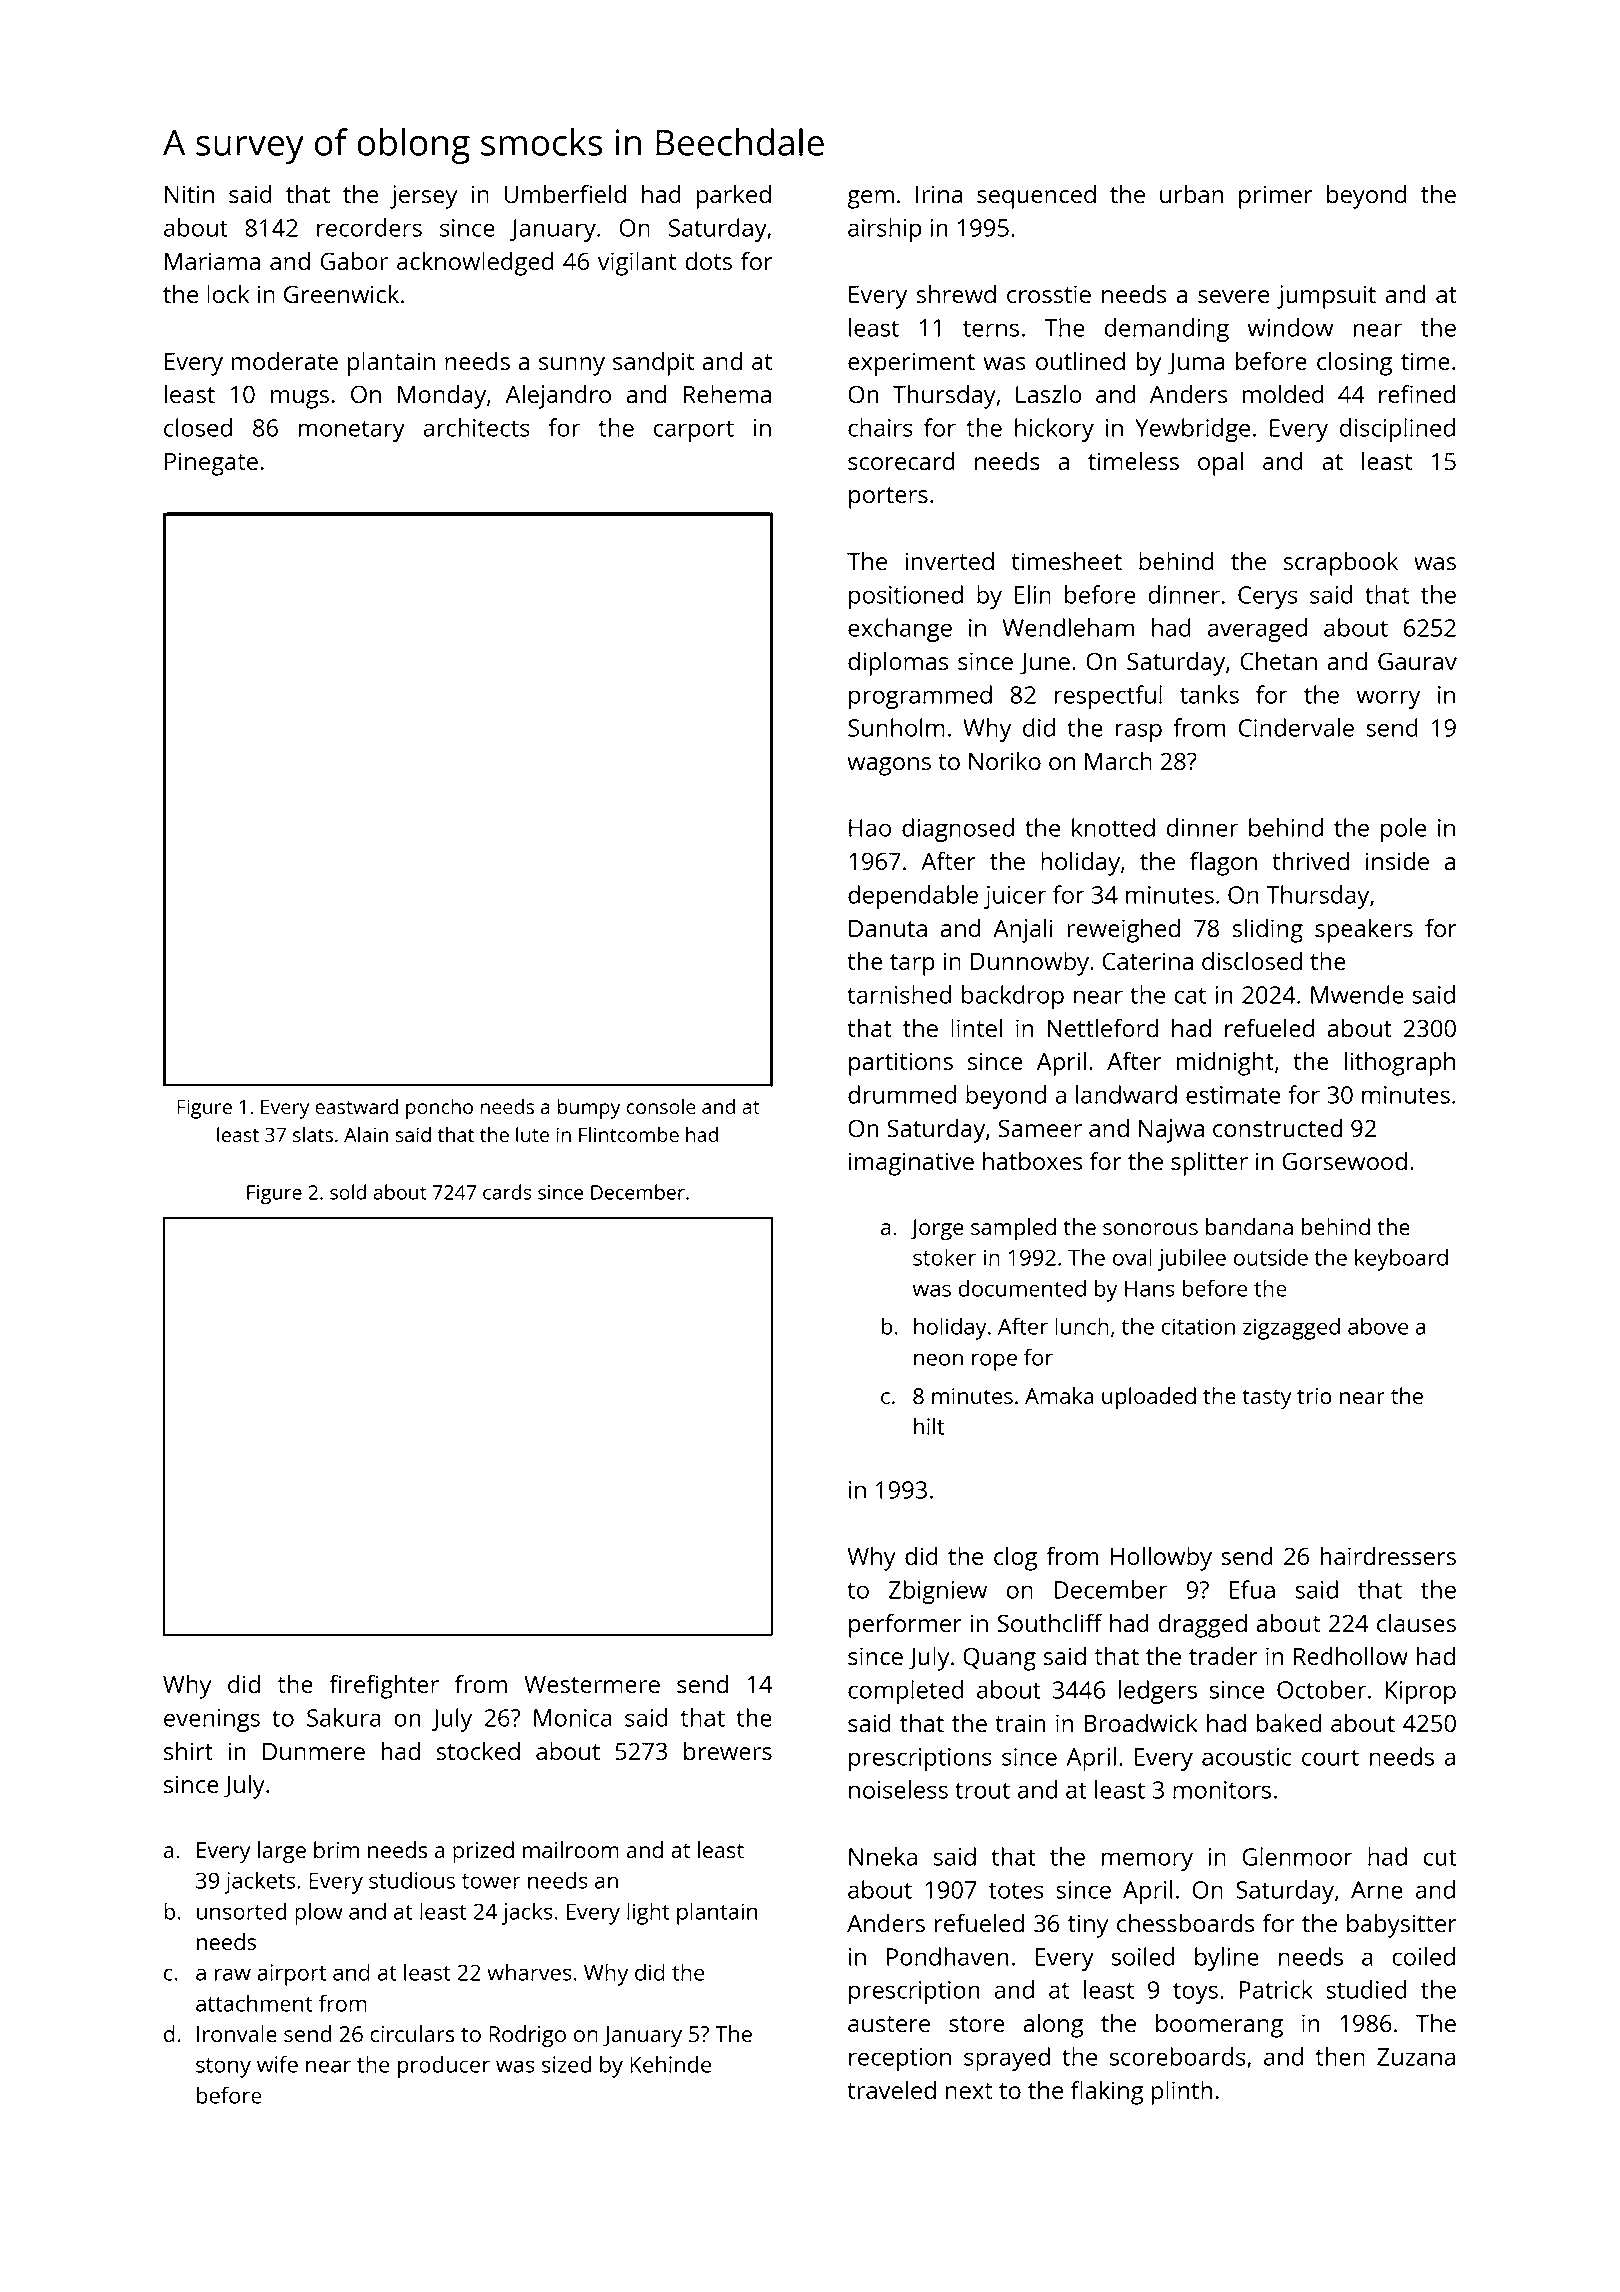  What do you see at coordinates (277, 2064) in the screenshot?
I see `wife` at bounding box center [277, 2064].
